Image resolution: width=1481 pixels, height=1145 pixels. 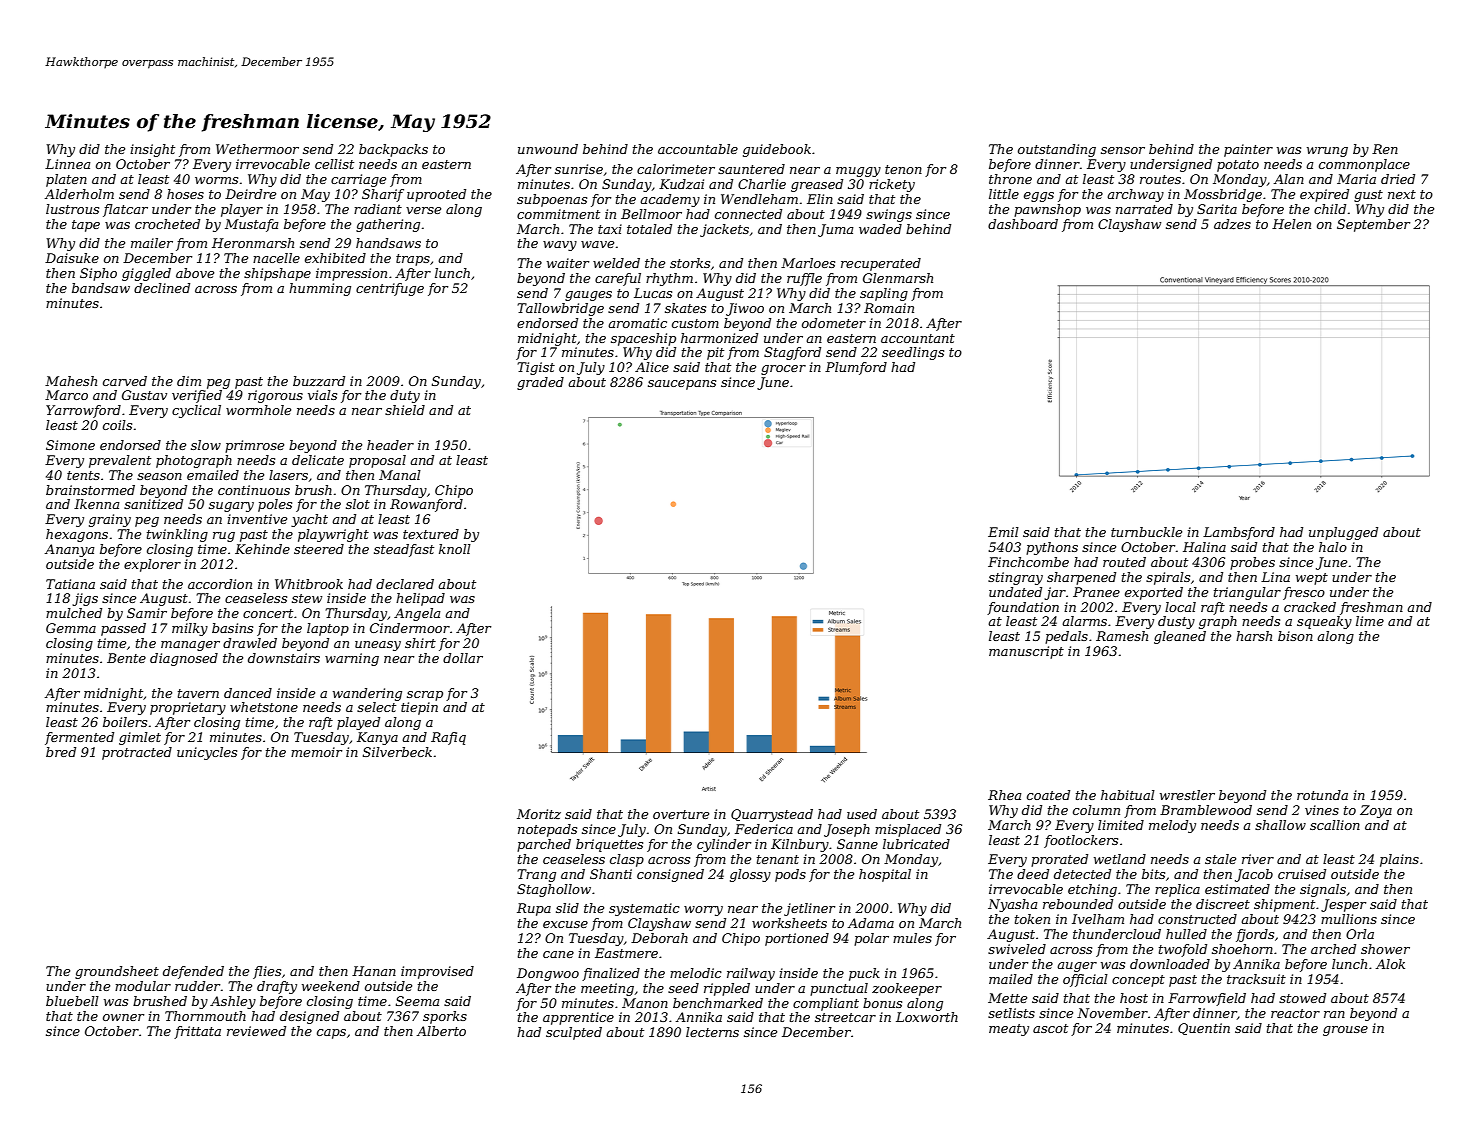 I want to click on signals, so click(x=1323, y=890).
